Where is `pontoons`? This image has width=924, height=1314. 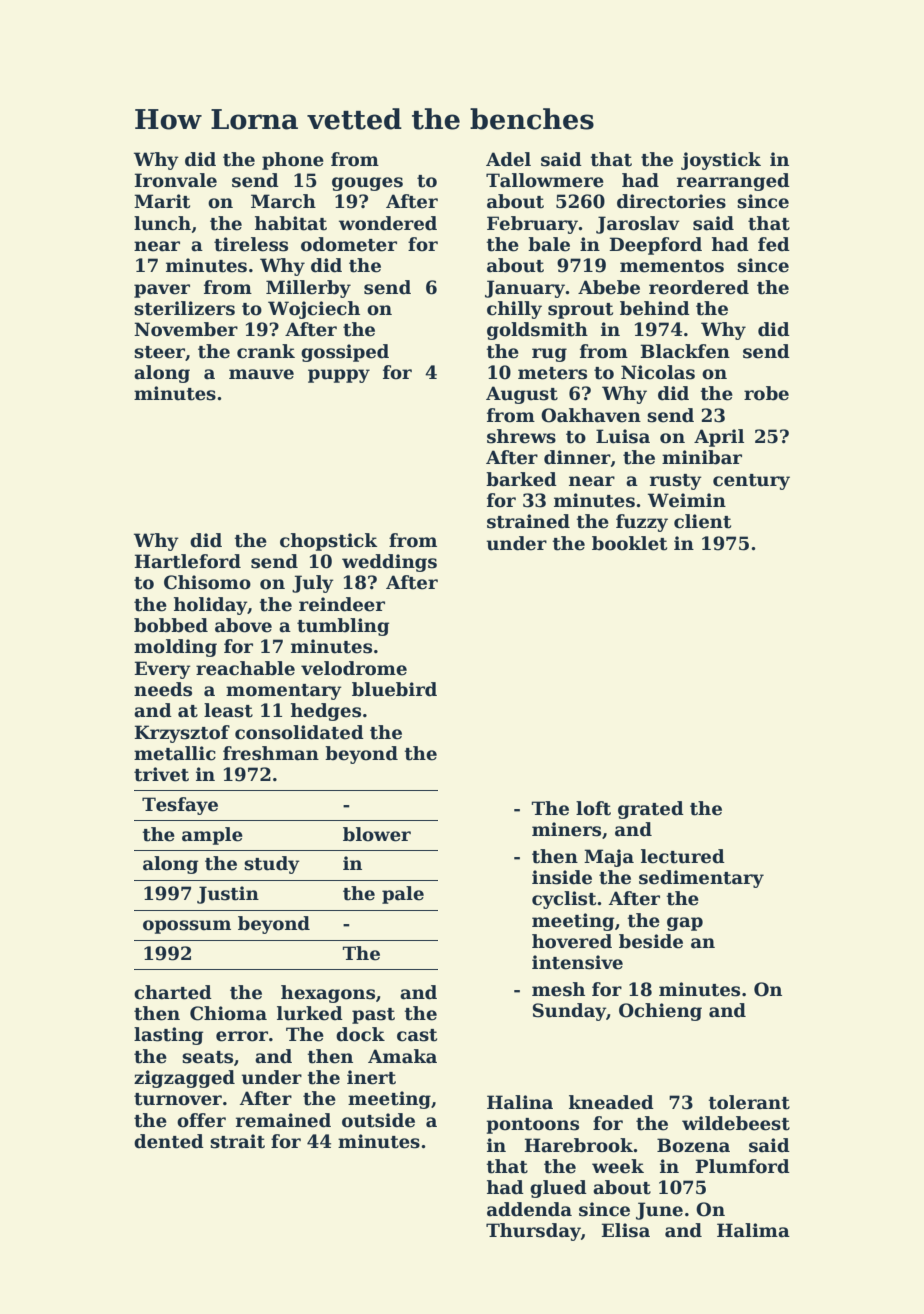
pontoons is located at coordinates (532, 1126).
